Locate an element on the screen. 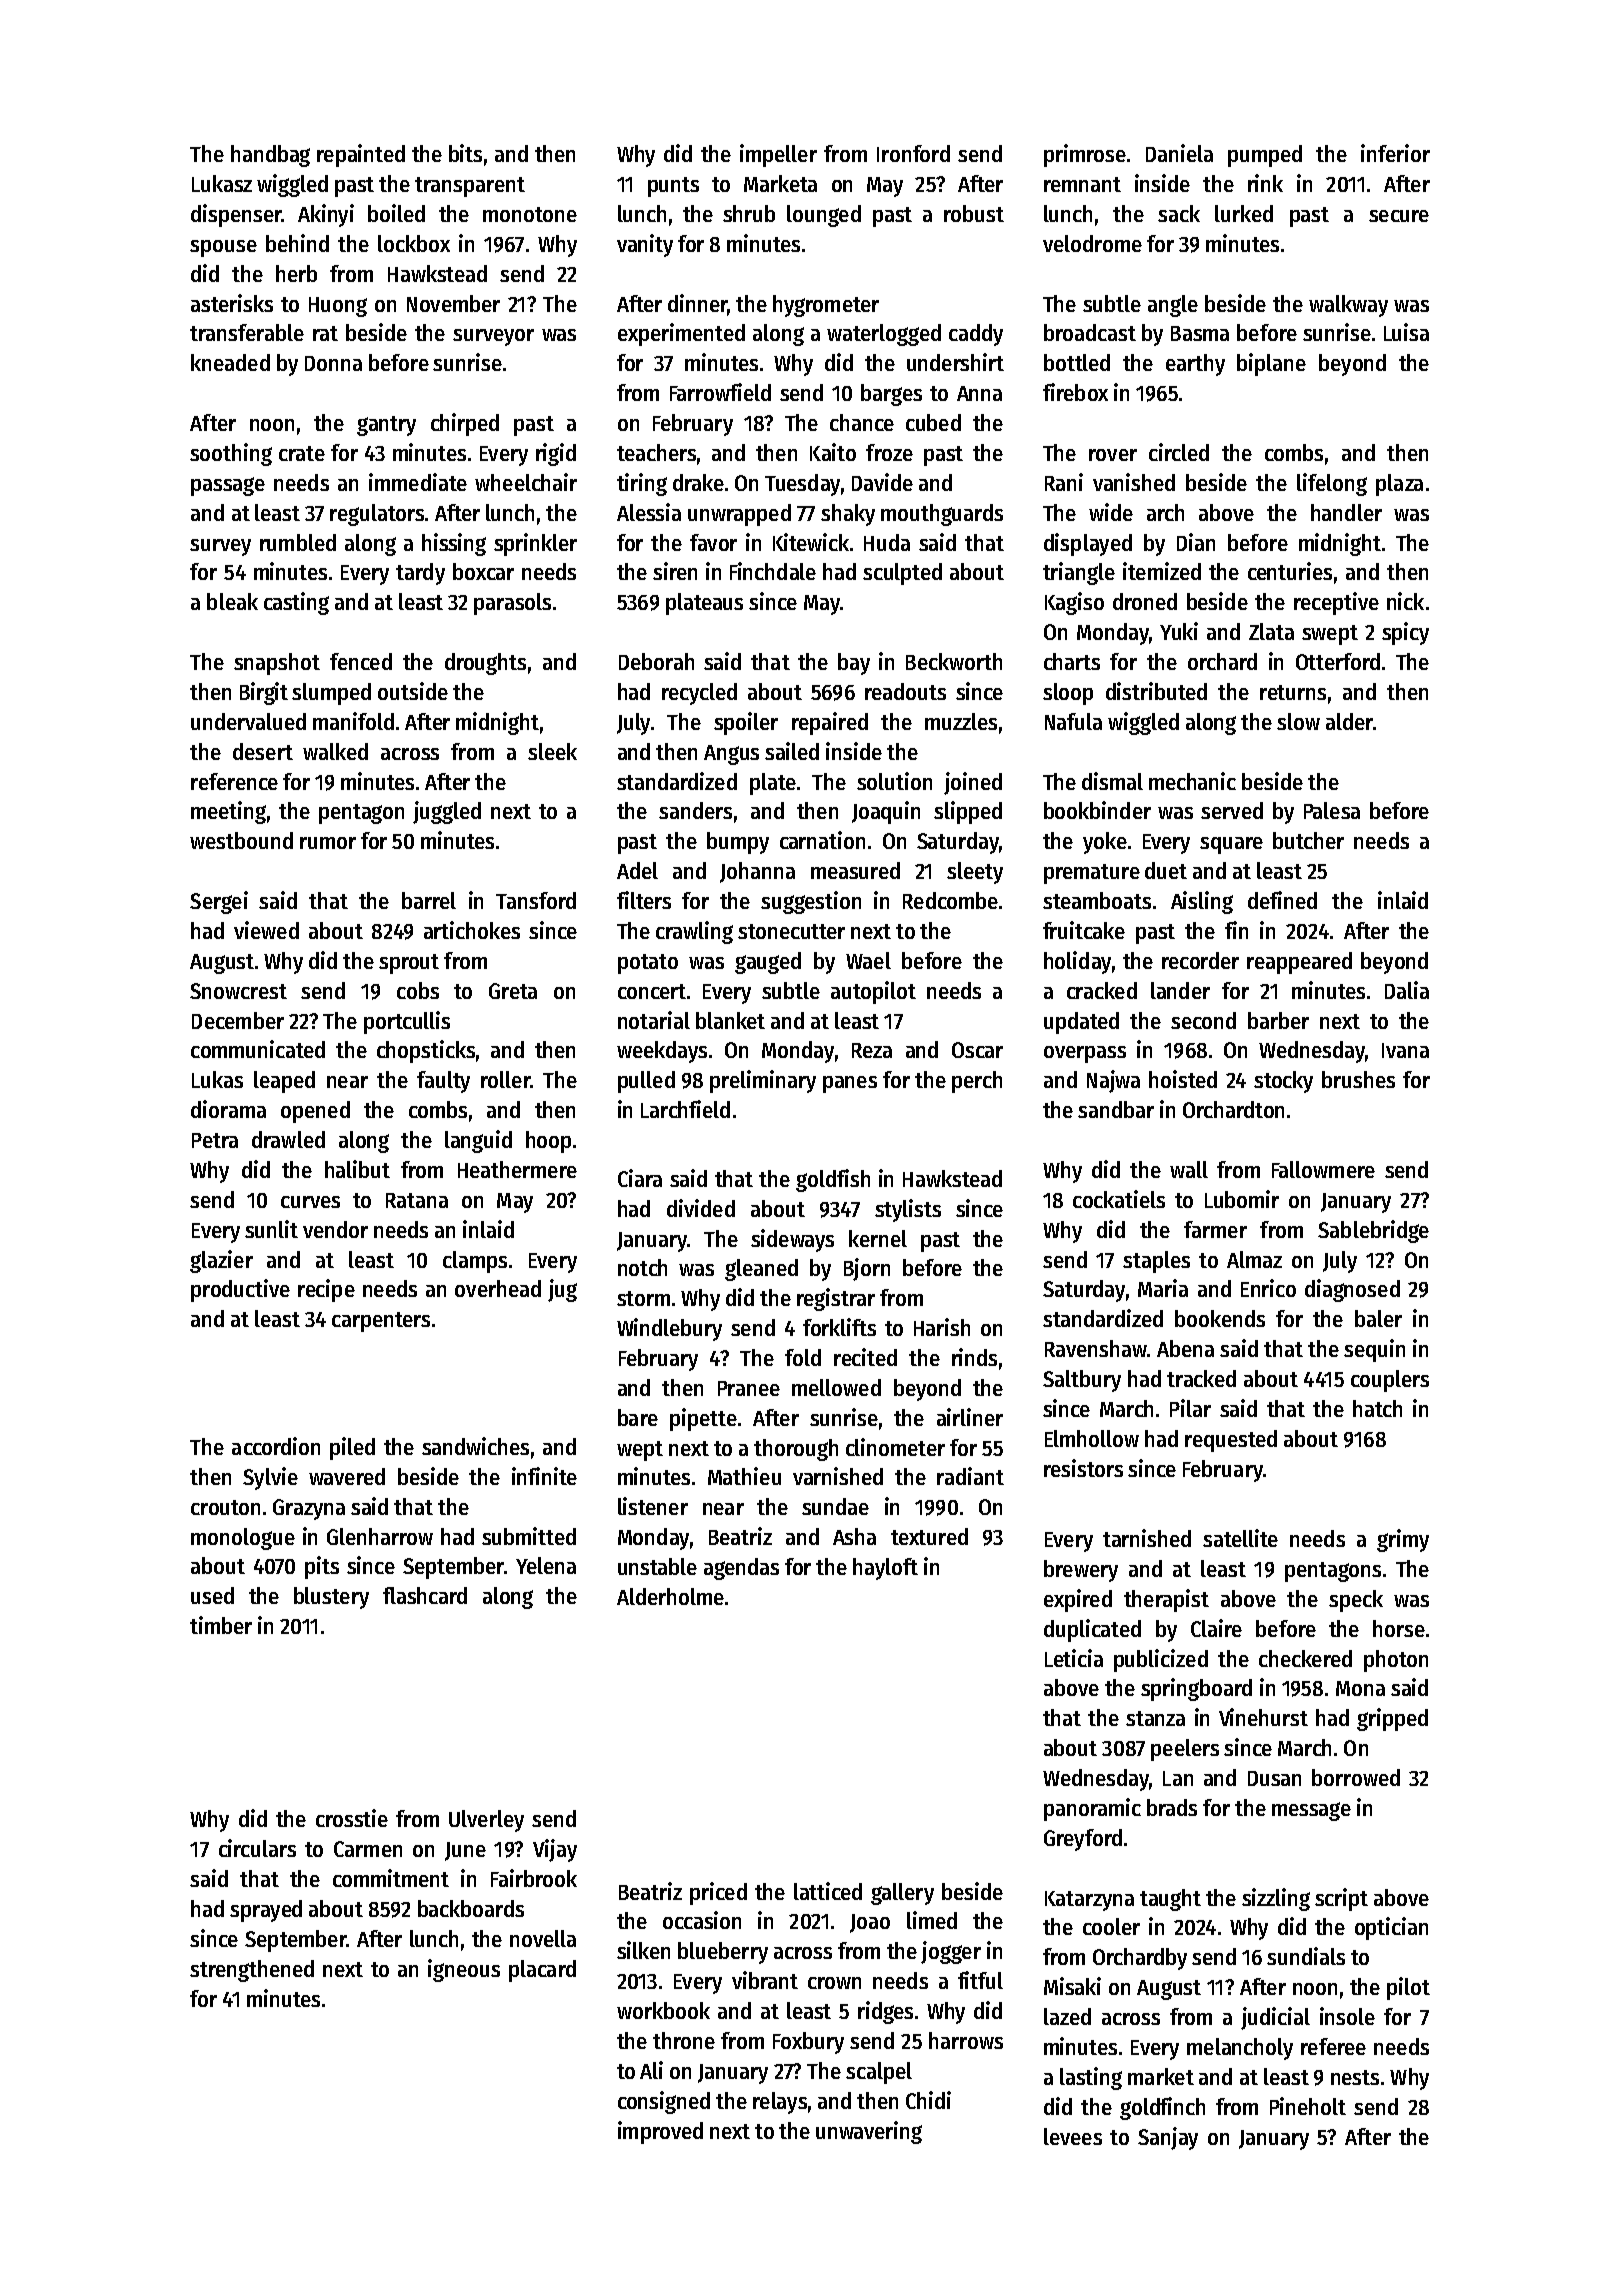 The height and width of the screenshot is (2292, 1620). hayloft is located at coordinates (885, 1569).
